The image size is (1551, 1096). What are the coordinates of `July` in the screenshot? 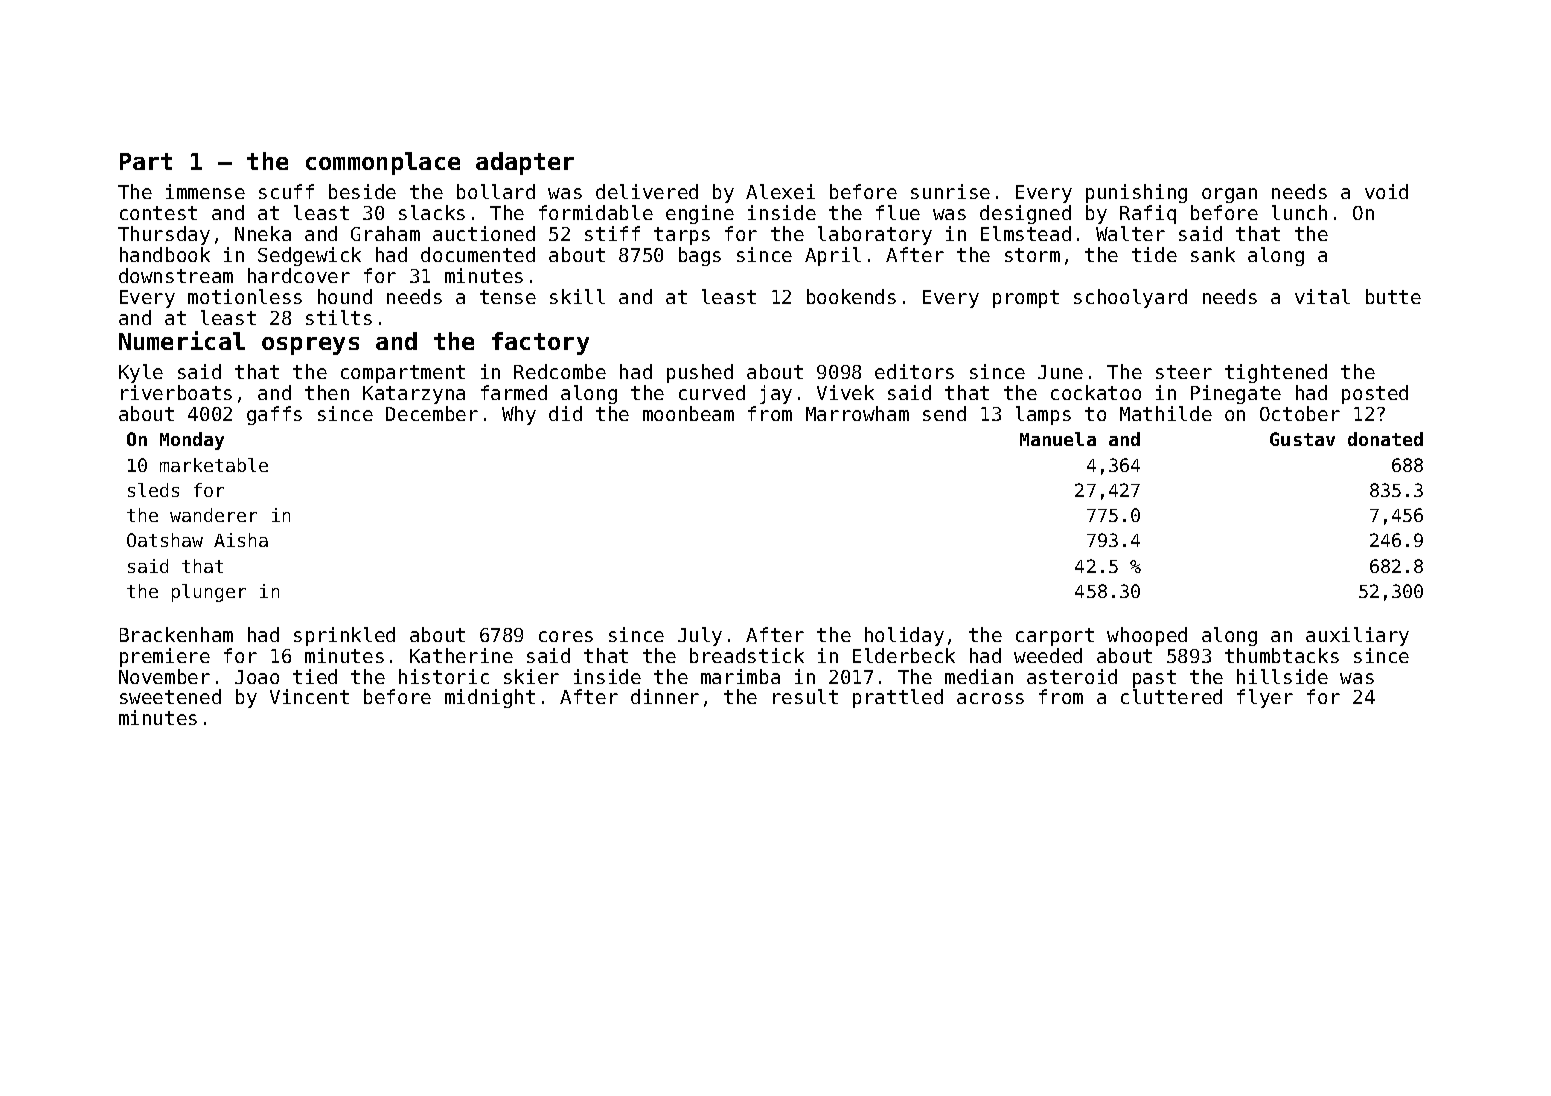 It's located at (700, 636).
